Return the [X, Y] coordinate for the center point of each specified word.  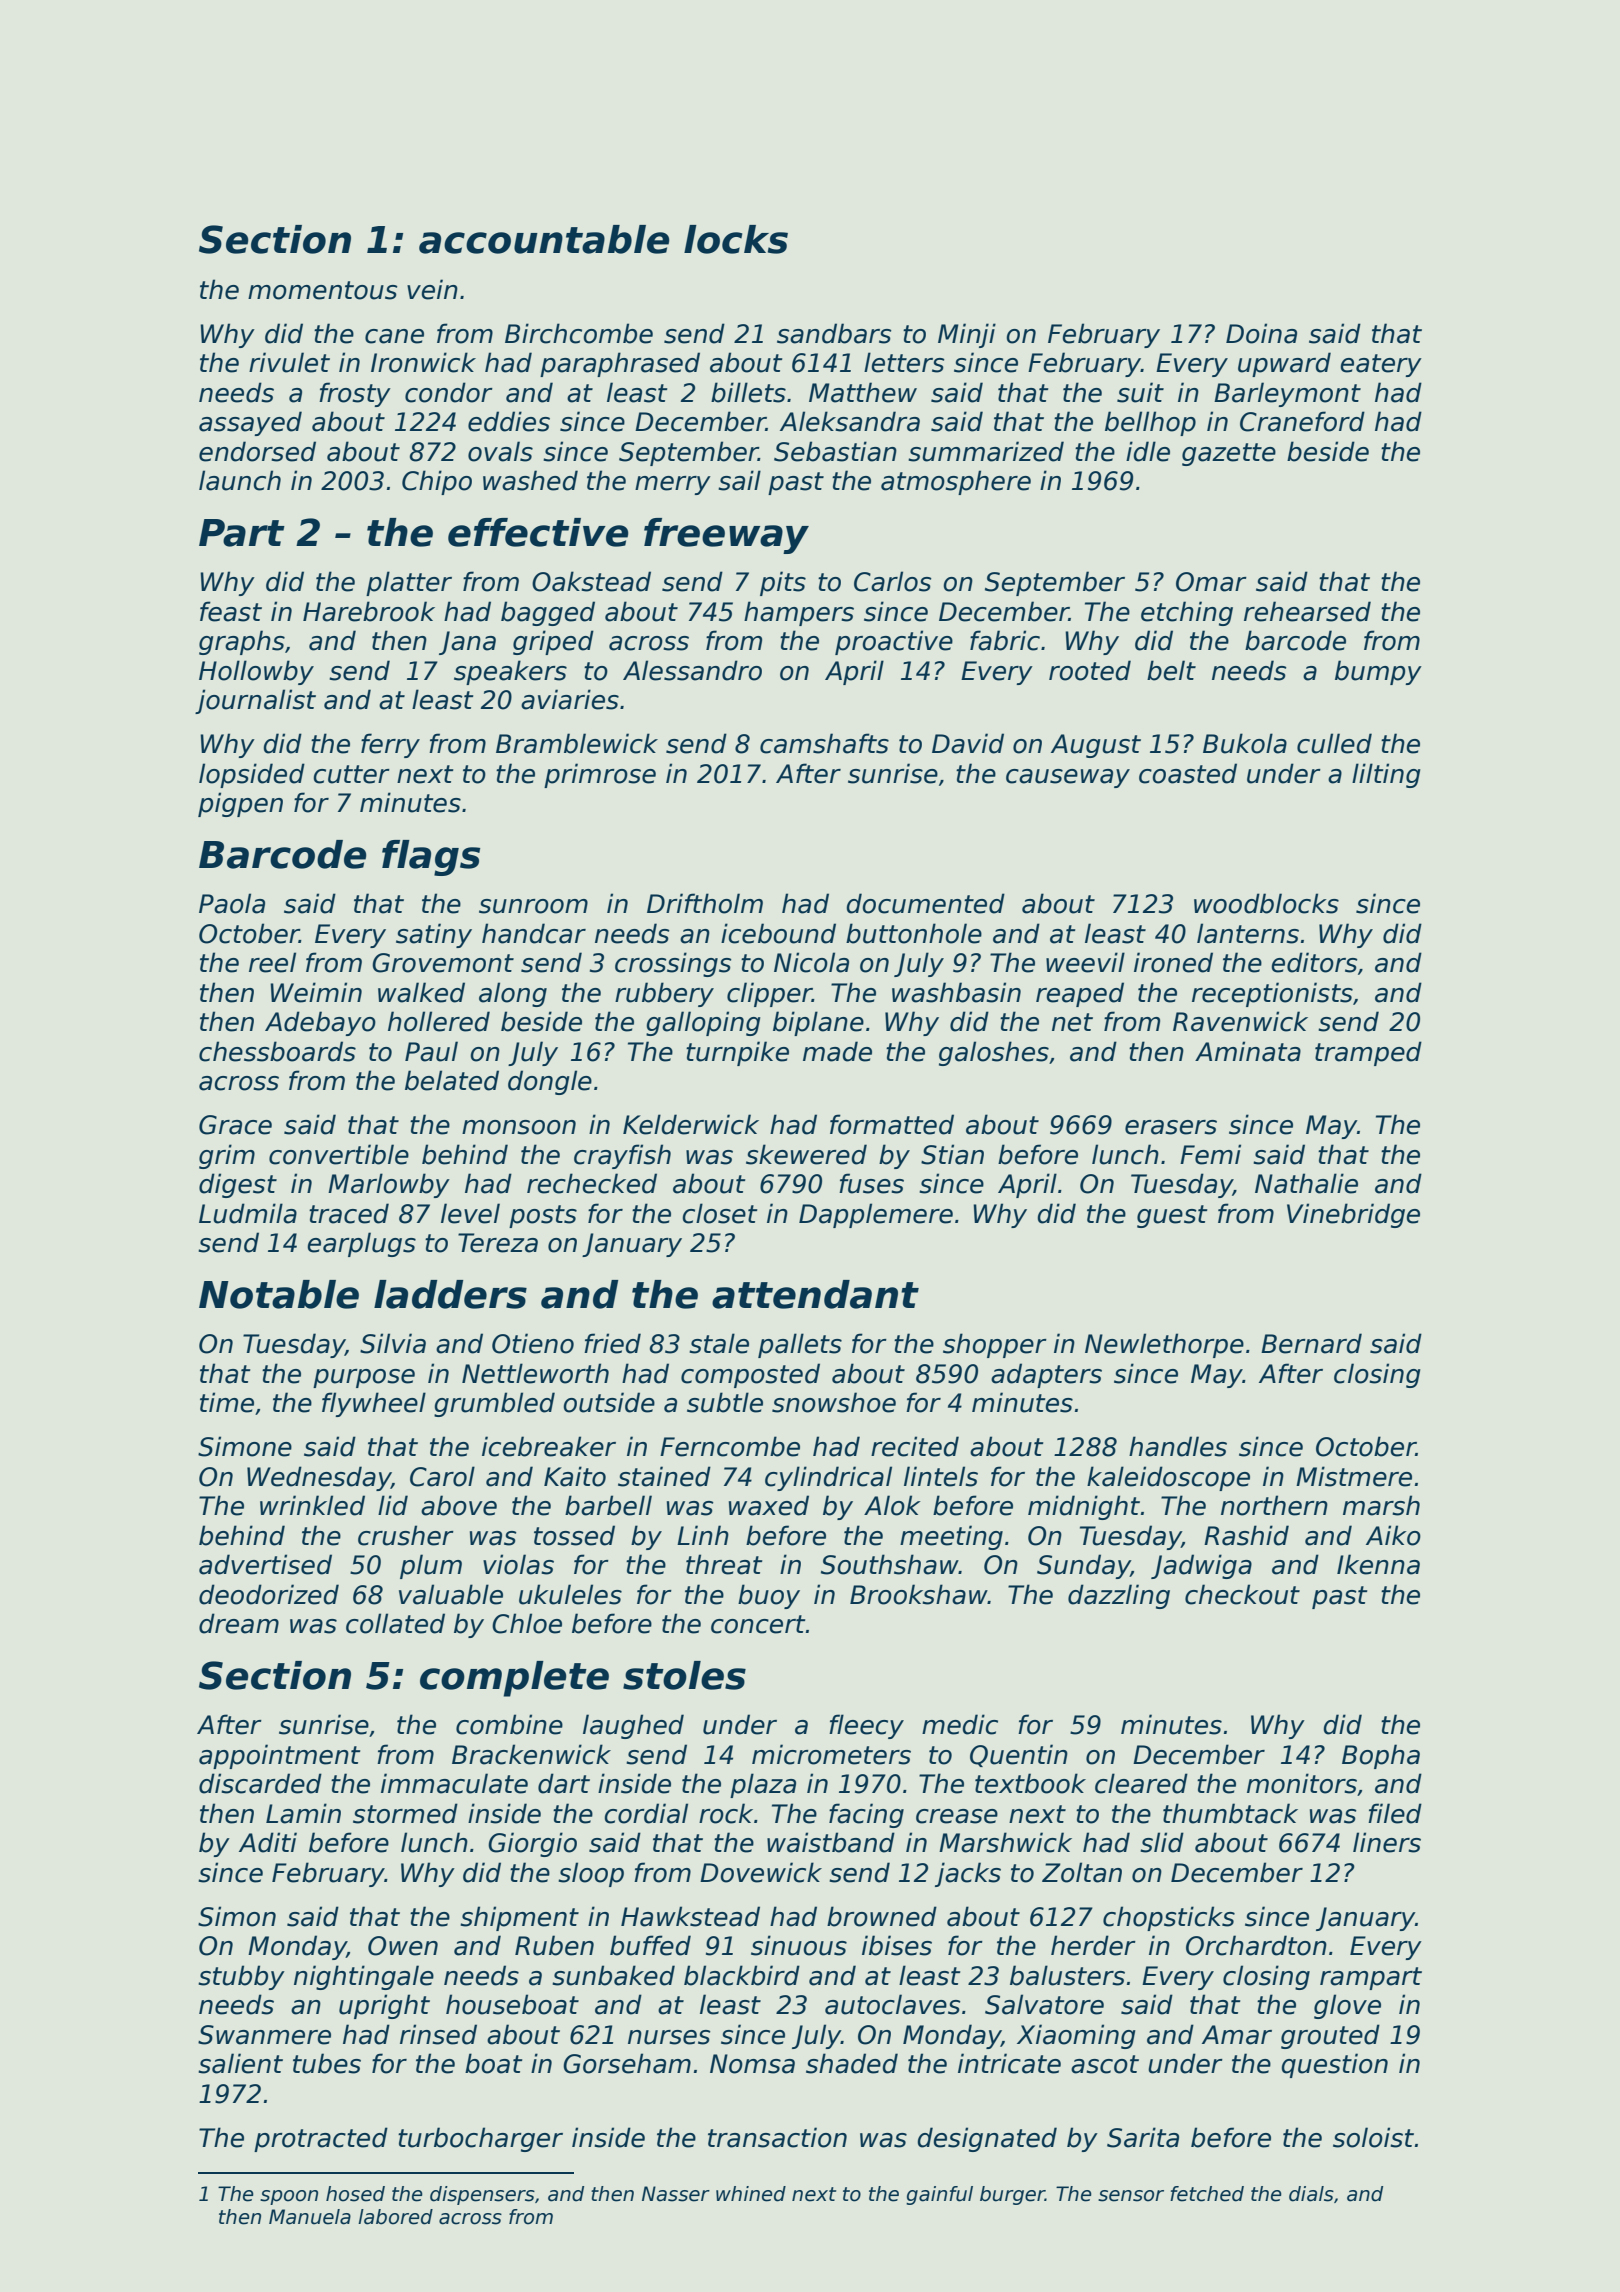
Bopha [1381, 1756]
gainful [939, 2195]
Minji [967, 335]
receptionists [1272, 994]
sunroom [533, 906]
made [837, 1051]
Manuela [310, 2217]
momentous [323, 290]
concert [758, 1624]
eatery [1381, 365]
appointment [279, 1756]
